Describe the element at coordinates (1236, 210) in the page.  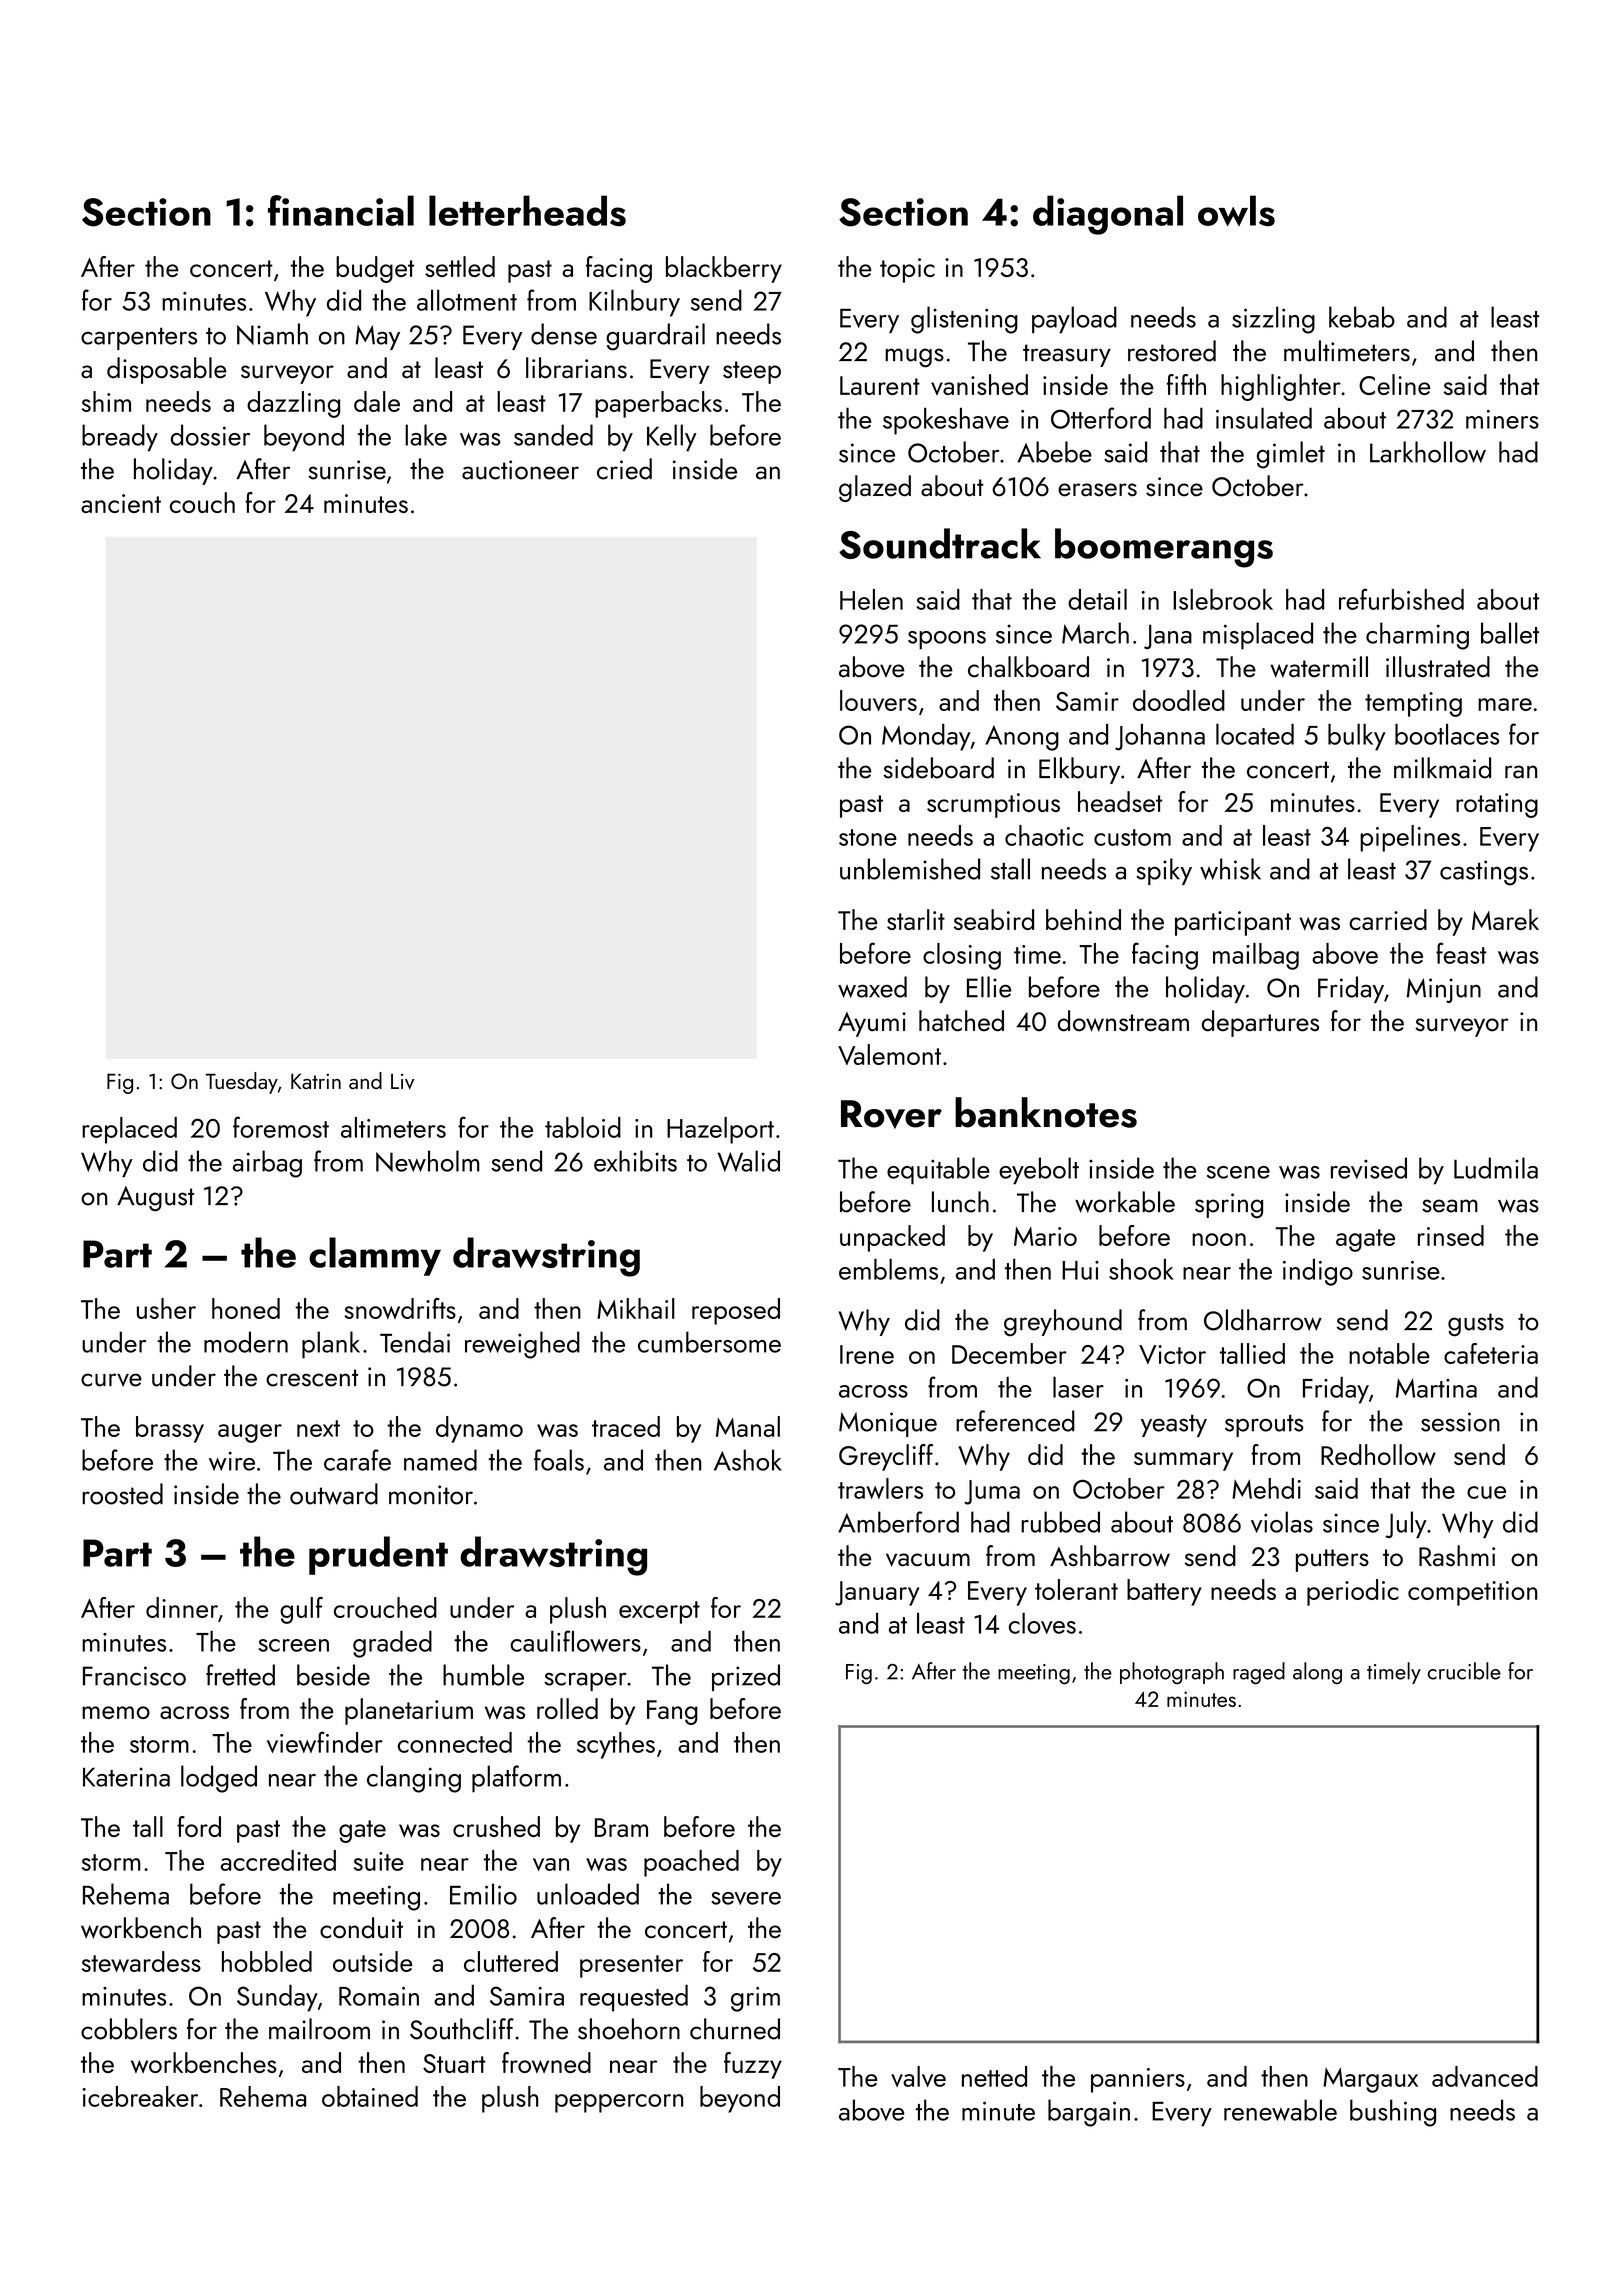
I see `owls` at that location.
